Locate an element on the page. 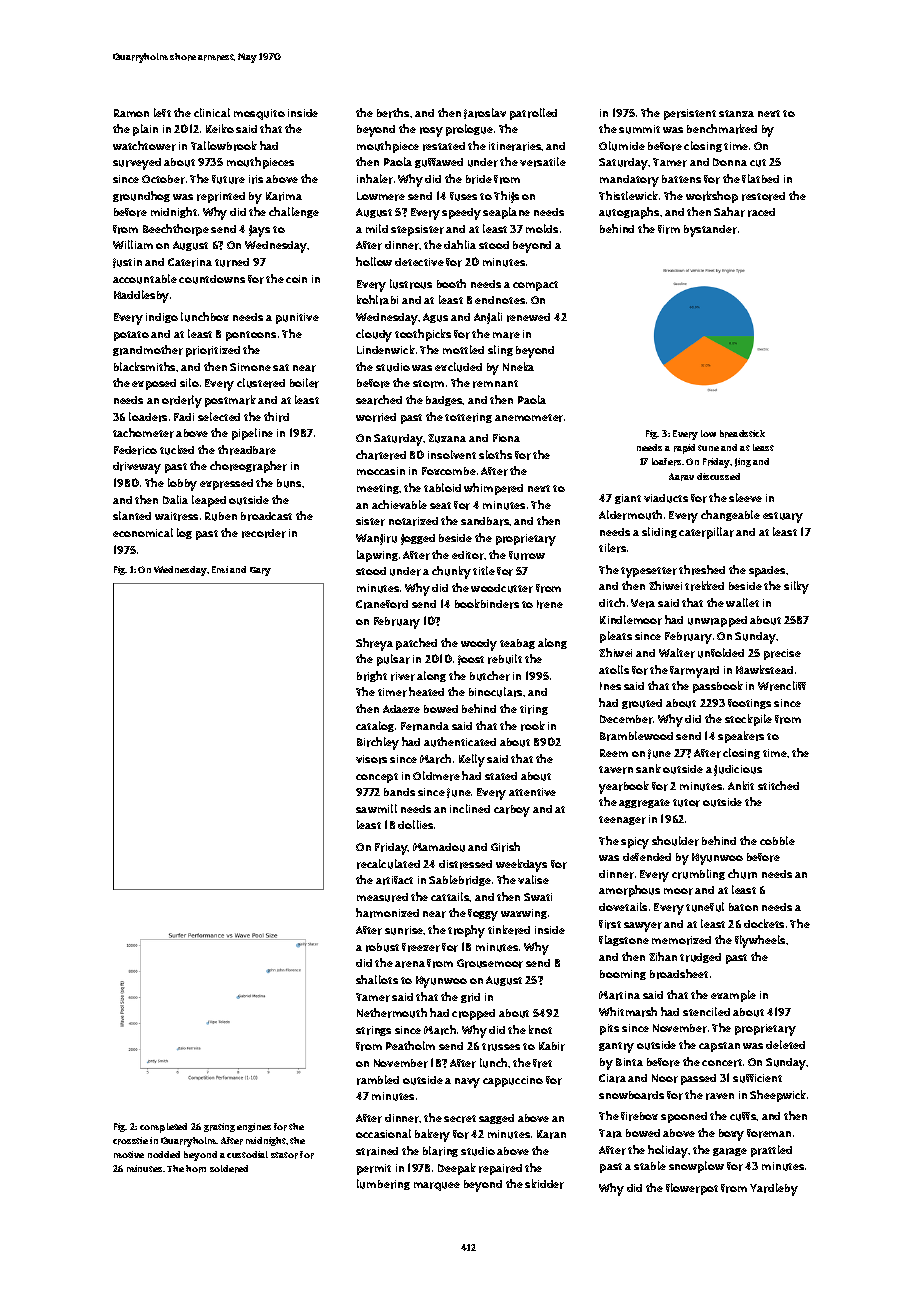  cloudy is located at coordinates (374, 335).
